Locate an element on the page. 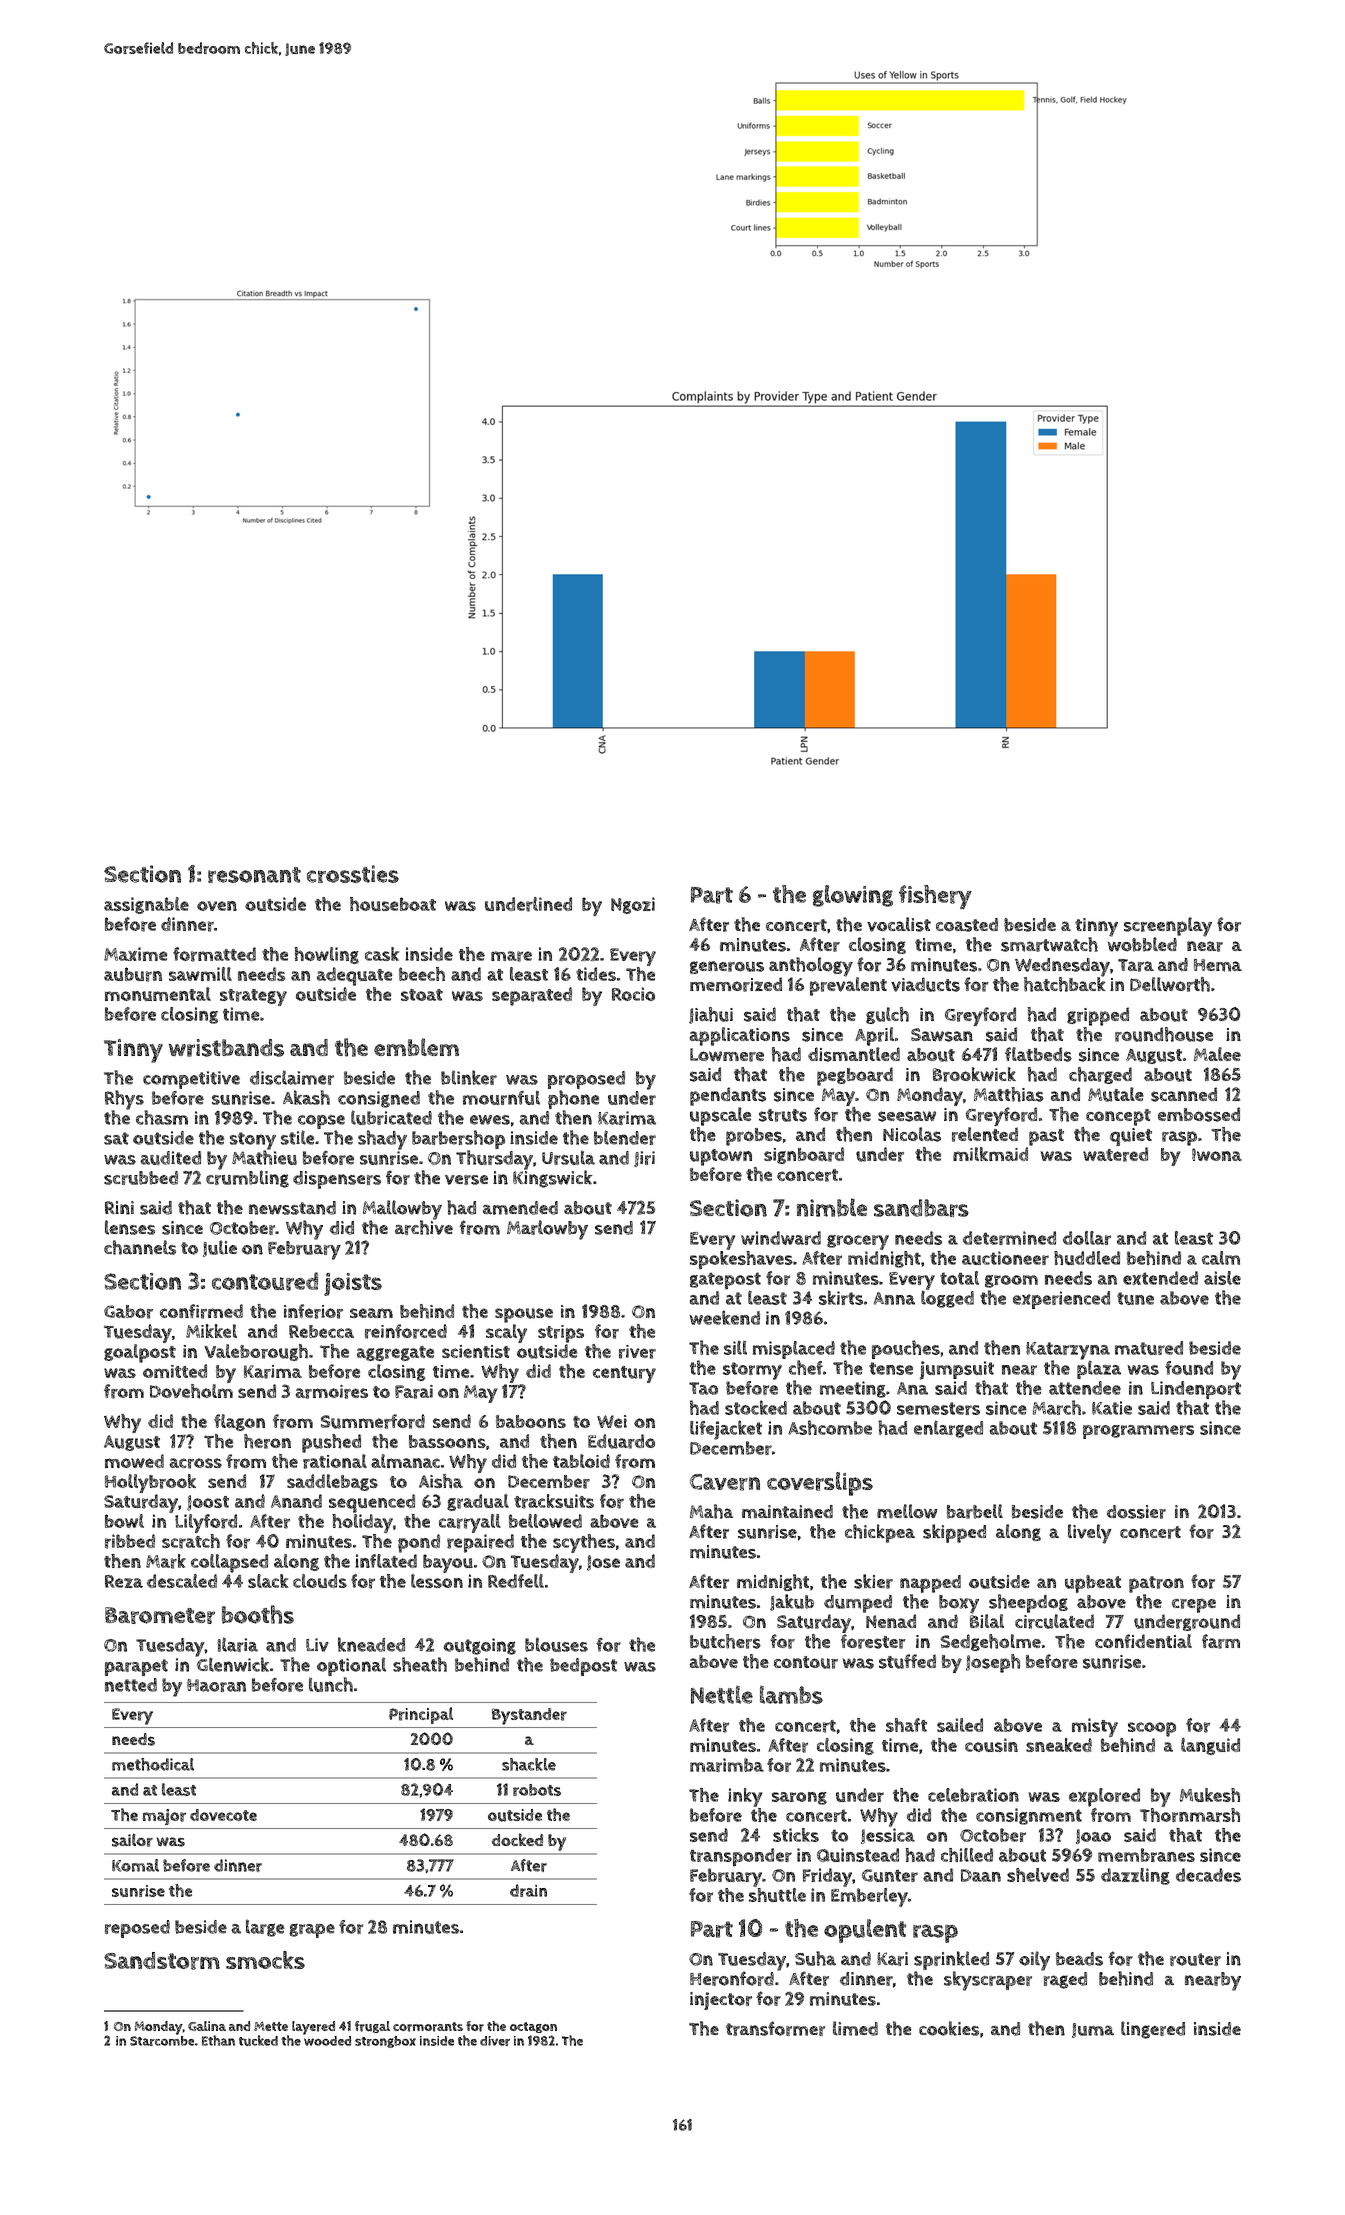 The height and width of the document is (2215, 1345). smocks is located at coordinates (265, 1960).
